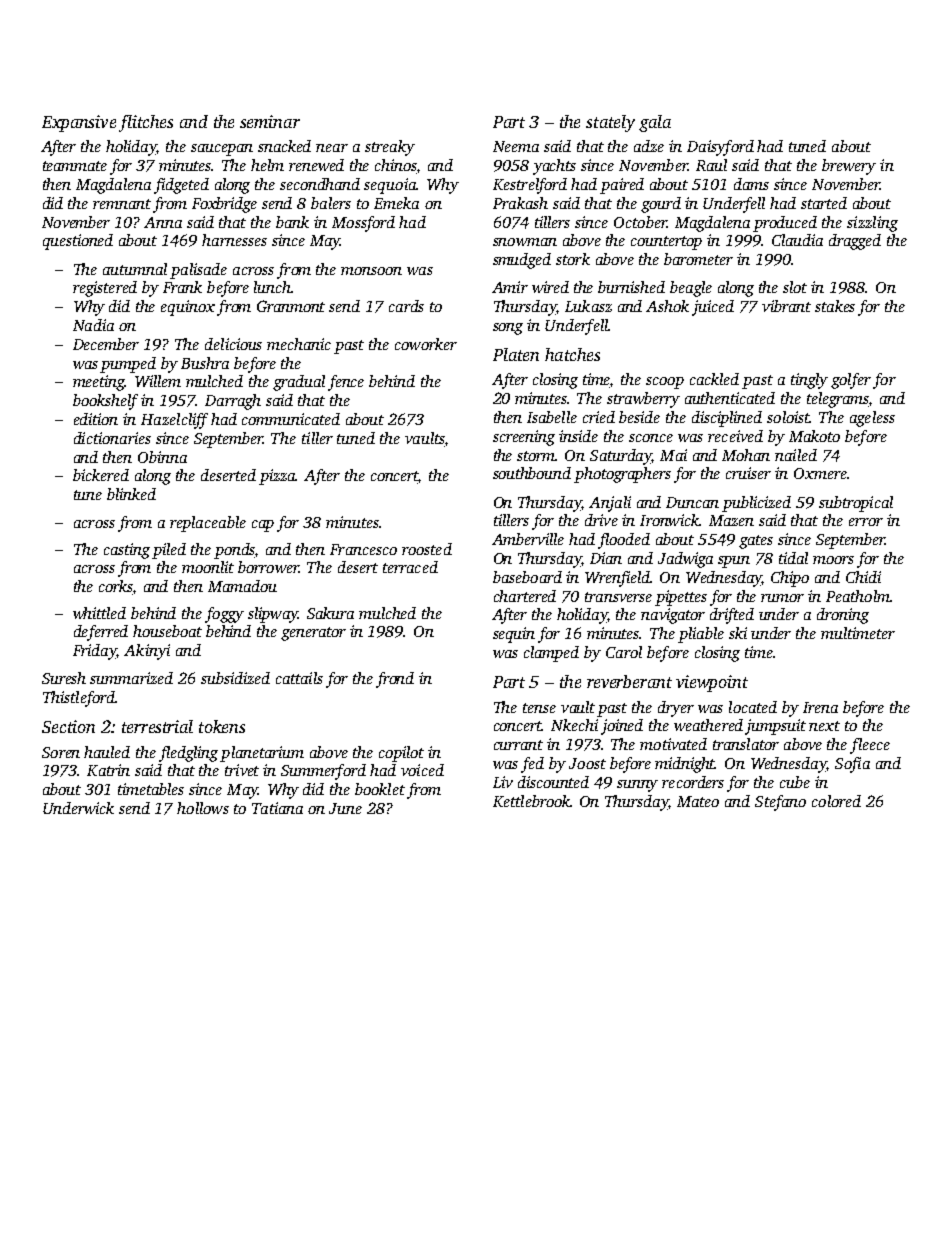 The width and height of the page is (952, 1233). What do you see at coordinates (786, 306) in the page?
I see `vibrant` at bounding box center [786, 306].
